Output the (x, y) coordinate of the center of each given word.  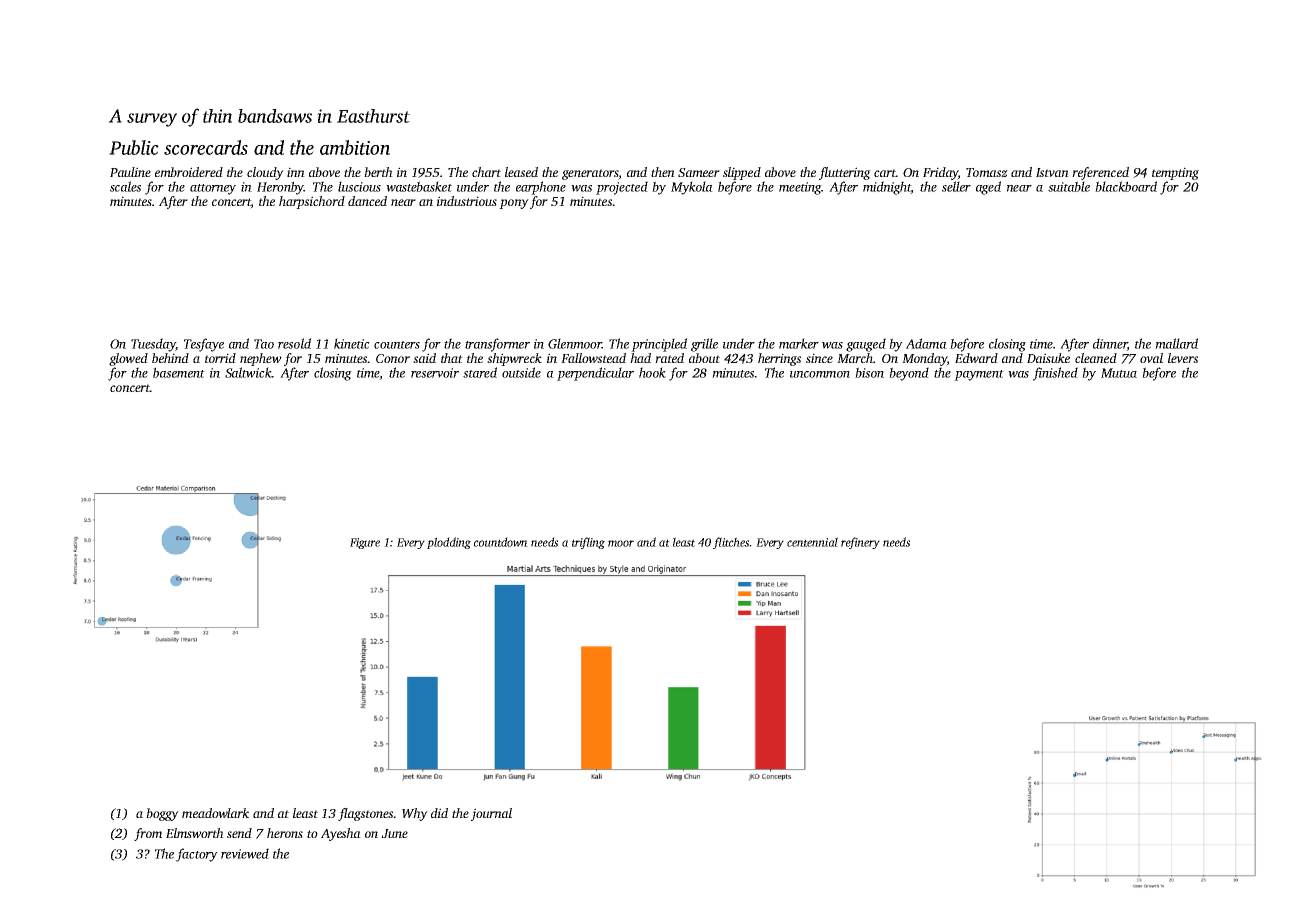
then (663, 172)
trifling (588, 543)
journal (491, 814)
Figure (365, 543)
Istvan (1052, 172)
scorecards (206, 147)
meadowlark (215, 813)
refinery (860, 543)
